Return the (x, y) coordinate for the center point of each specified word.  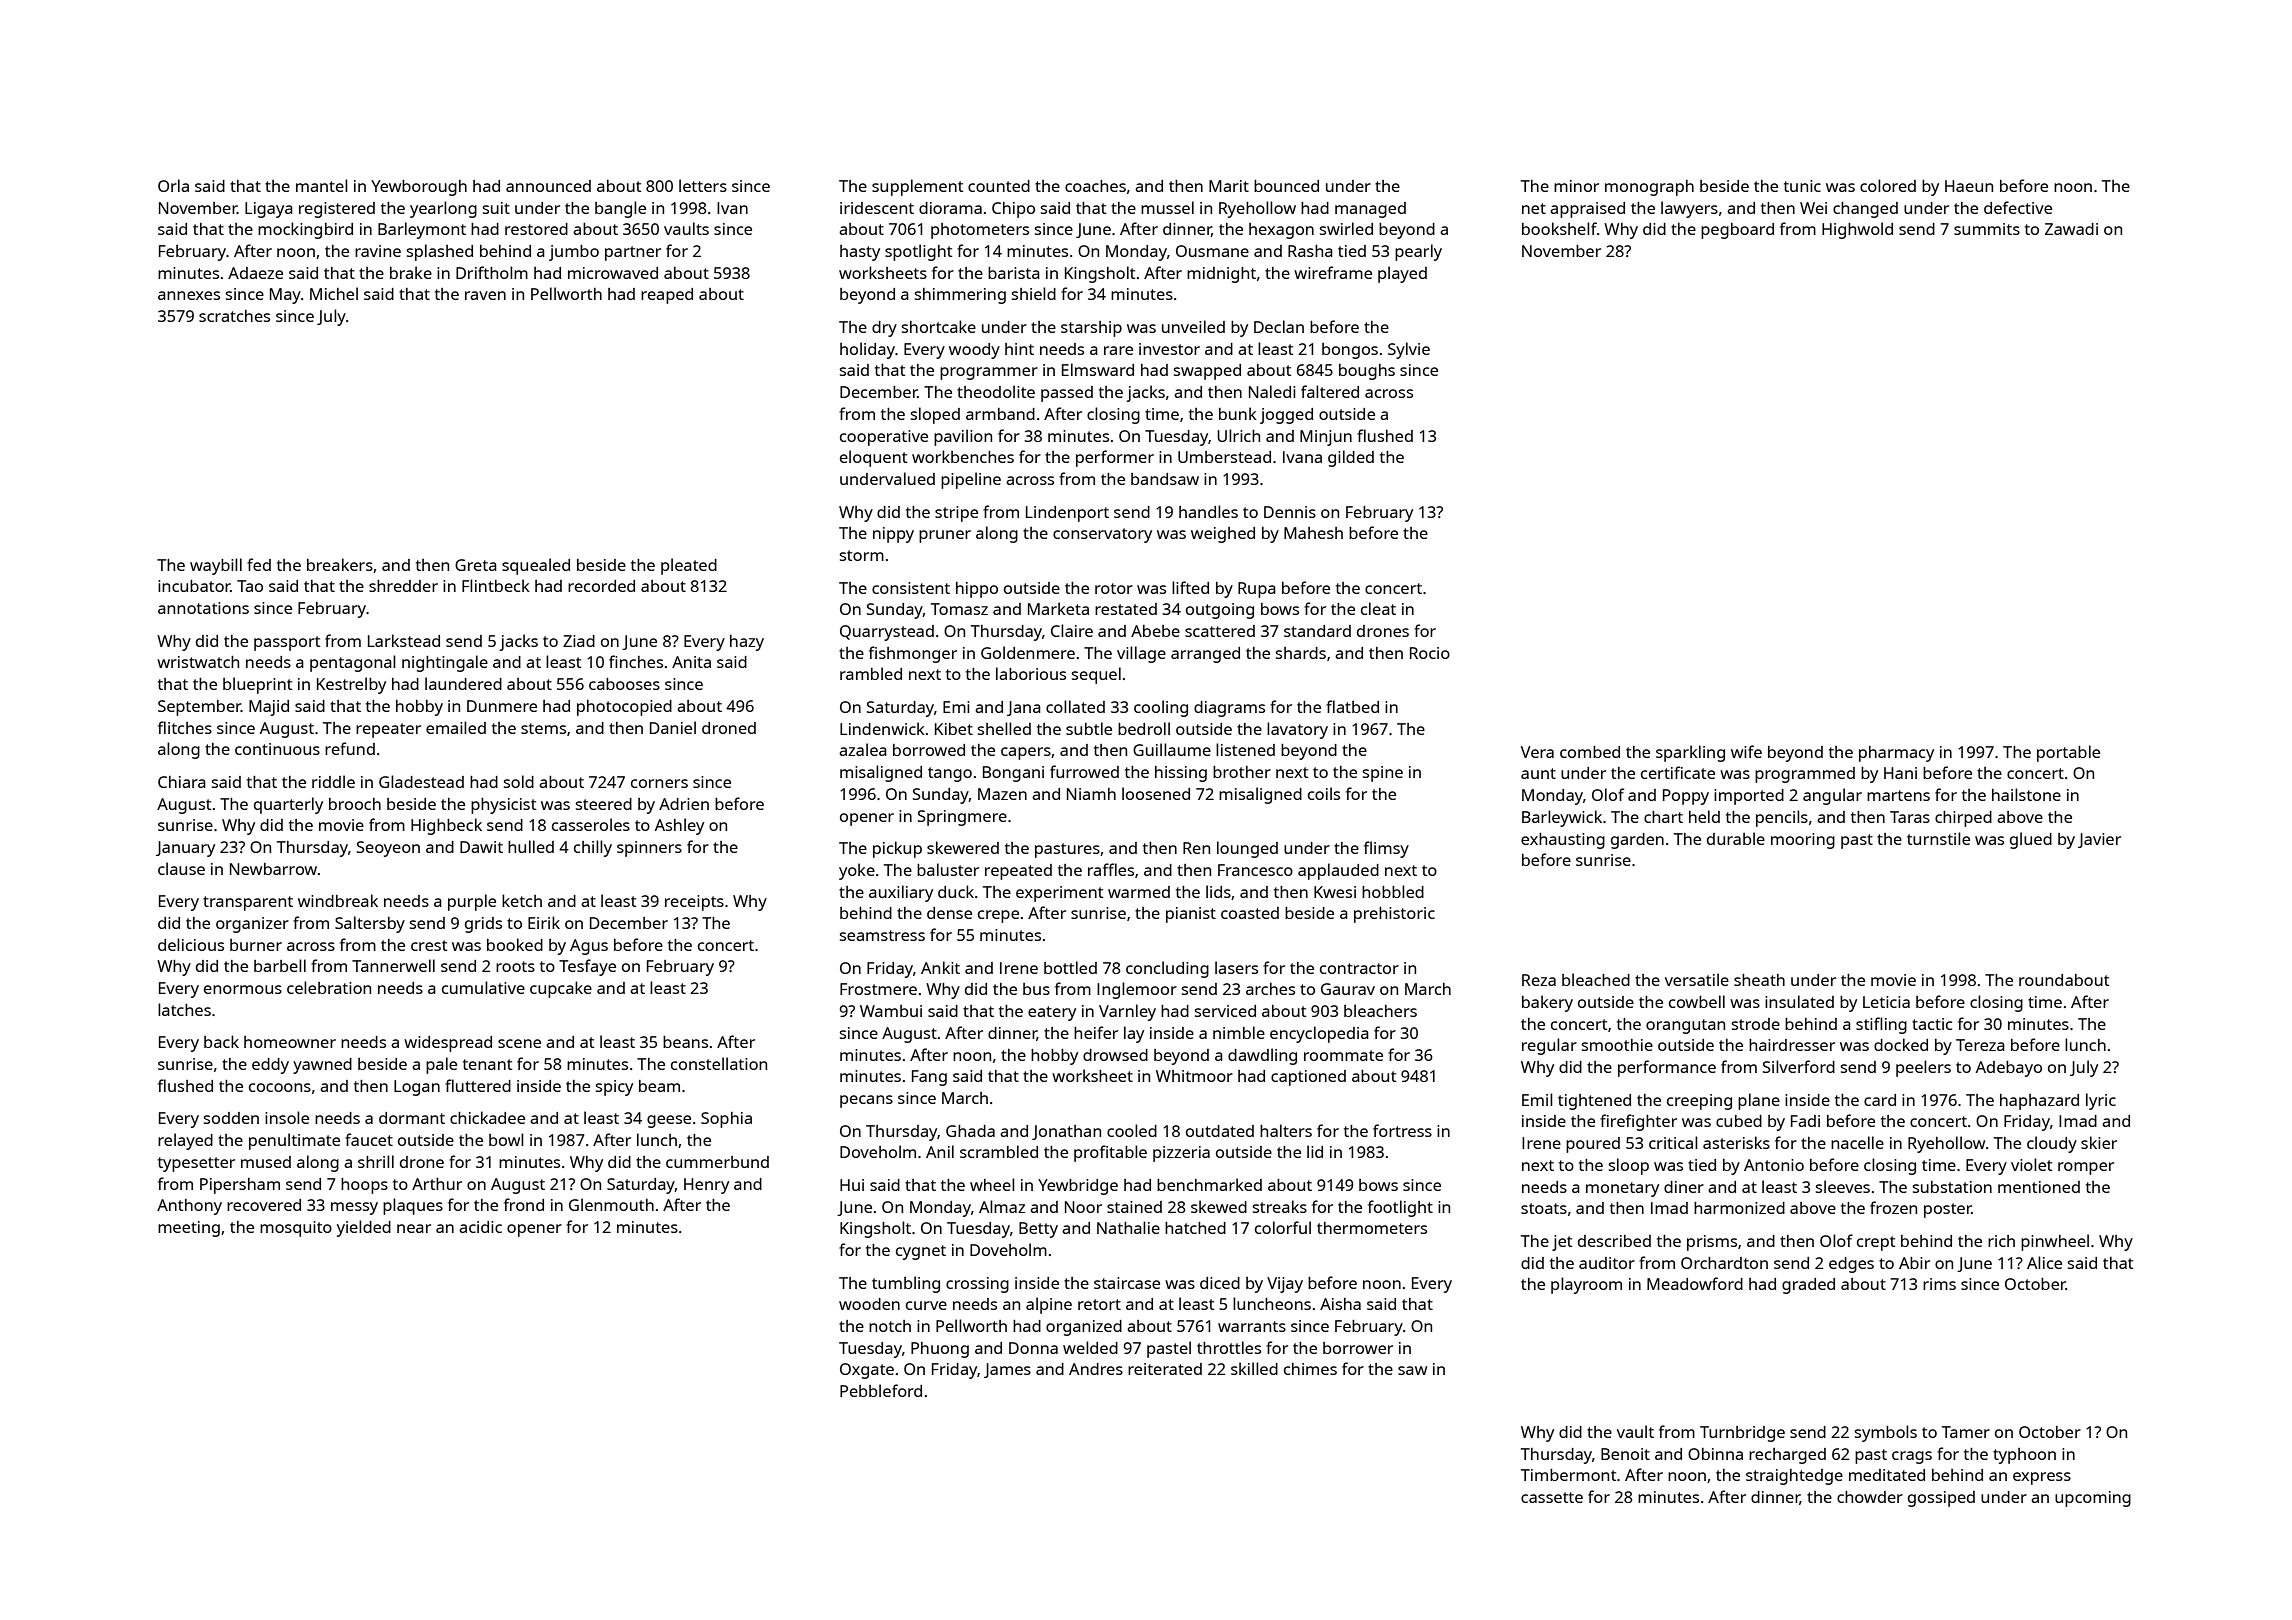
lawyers (1689, 209)
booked (515, 944)
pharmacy (1896, 754)
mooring (1803, 841)
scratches (234, 316)
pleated (689, 566)
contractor (1359, 968)
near (414, 1228)
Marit (1229, 186)
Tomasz (959, 609)
